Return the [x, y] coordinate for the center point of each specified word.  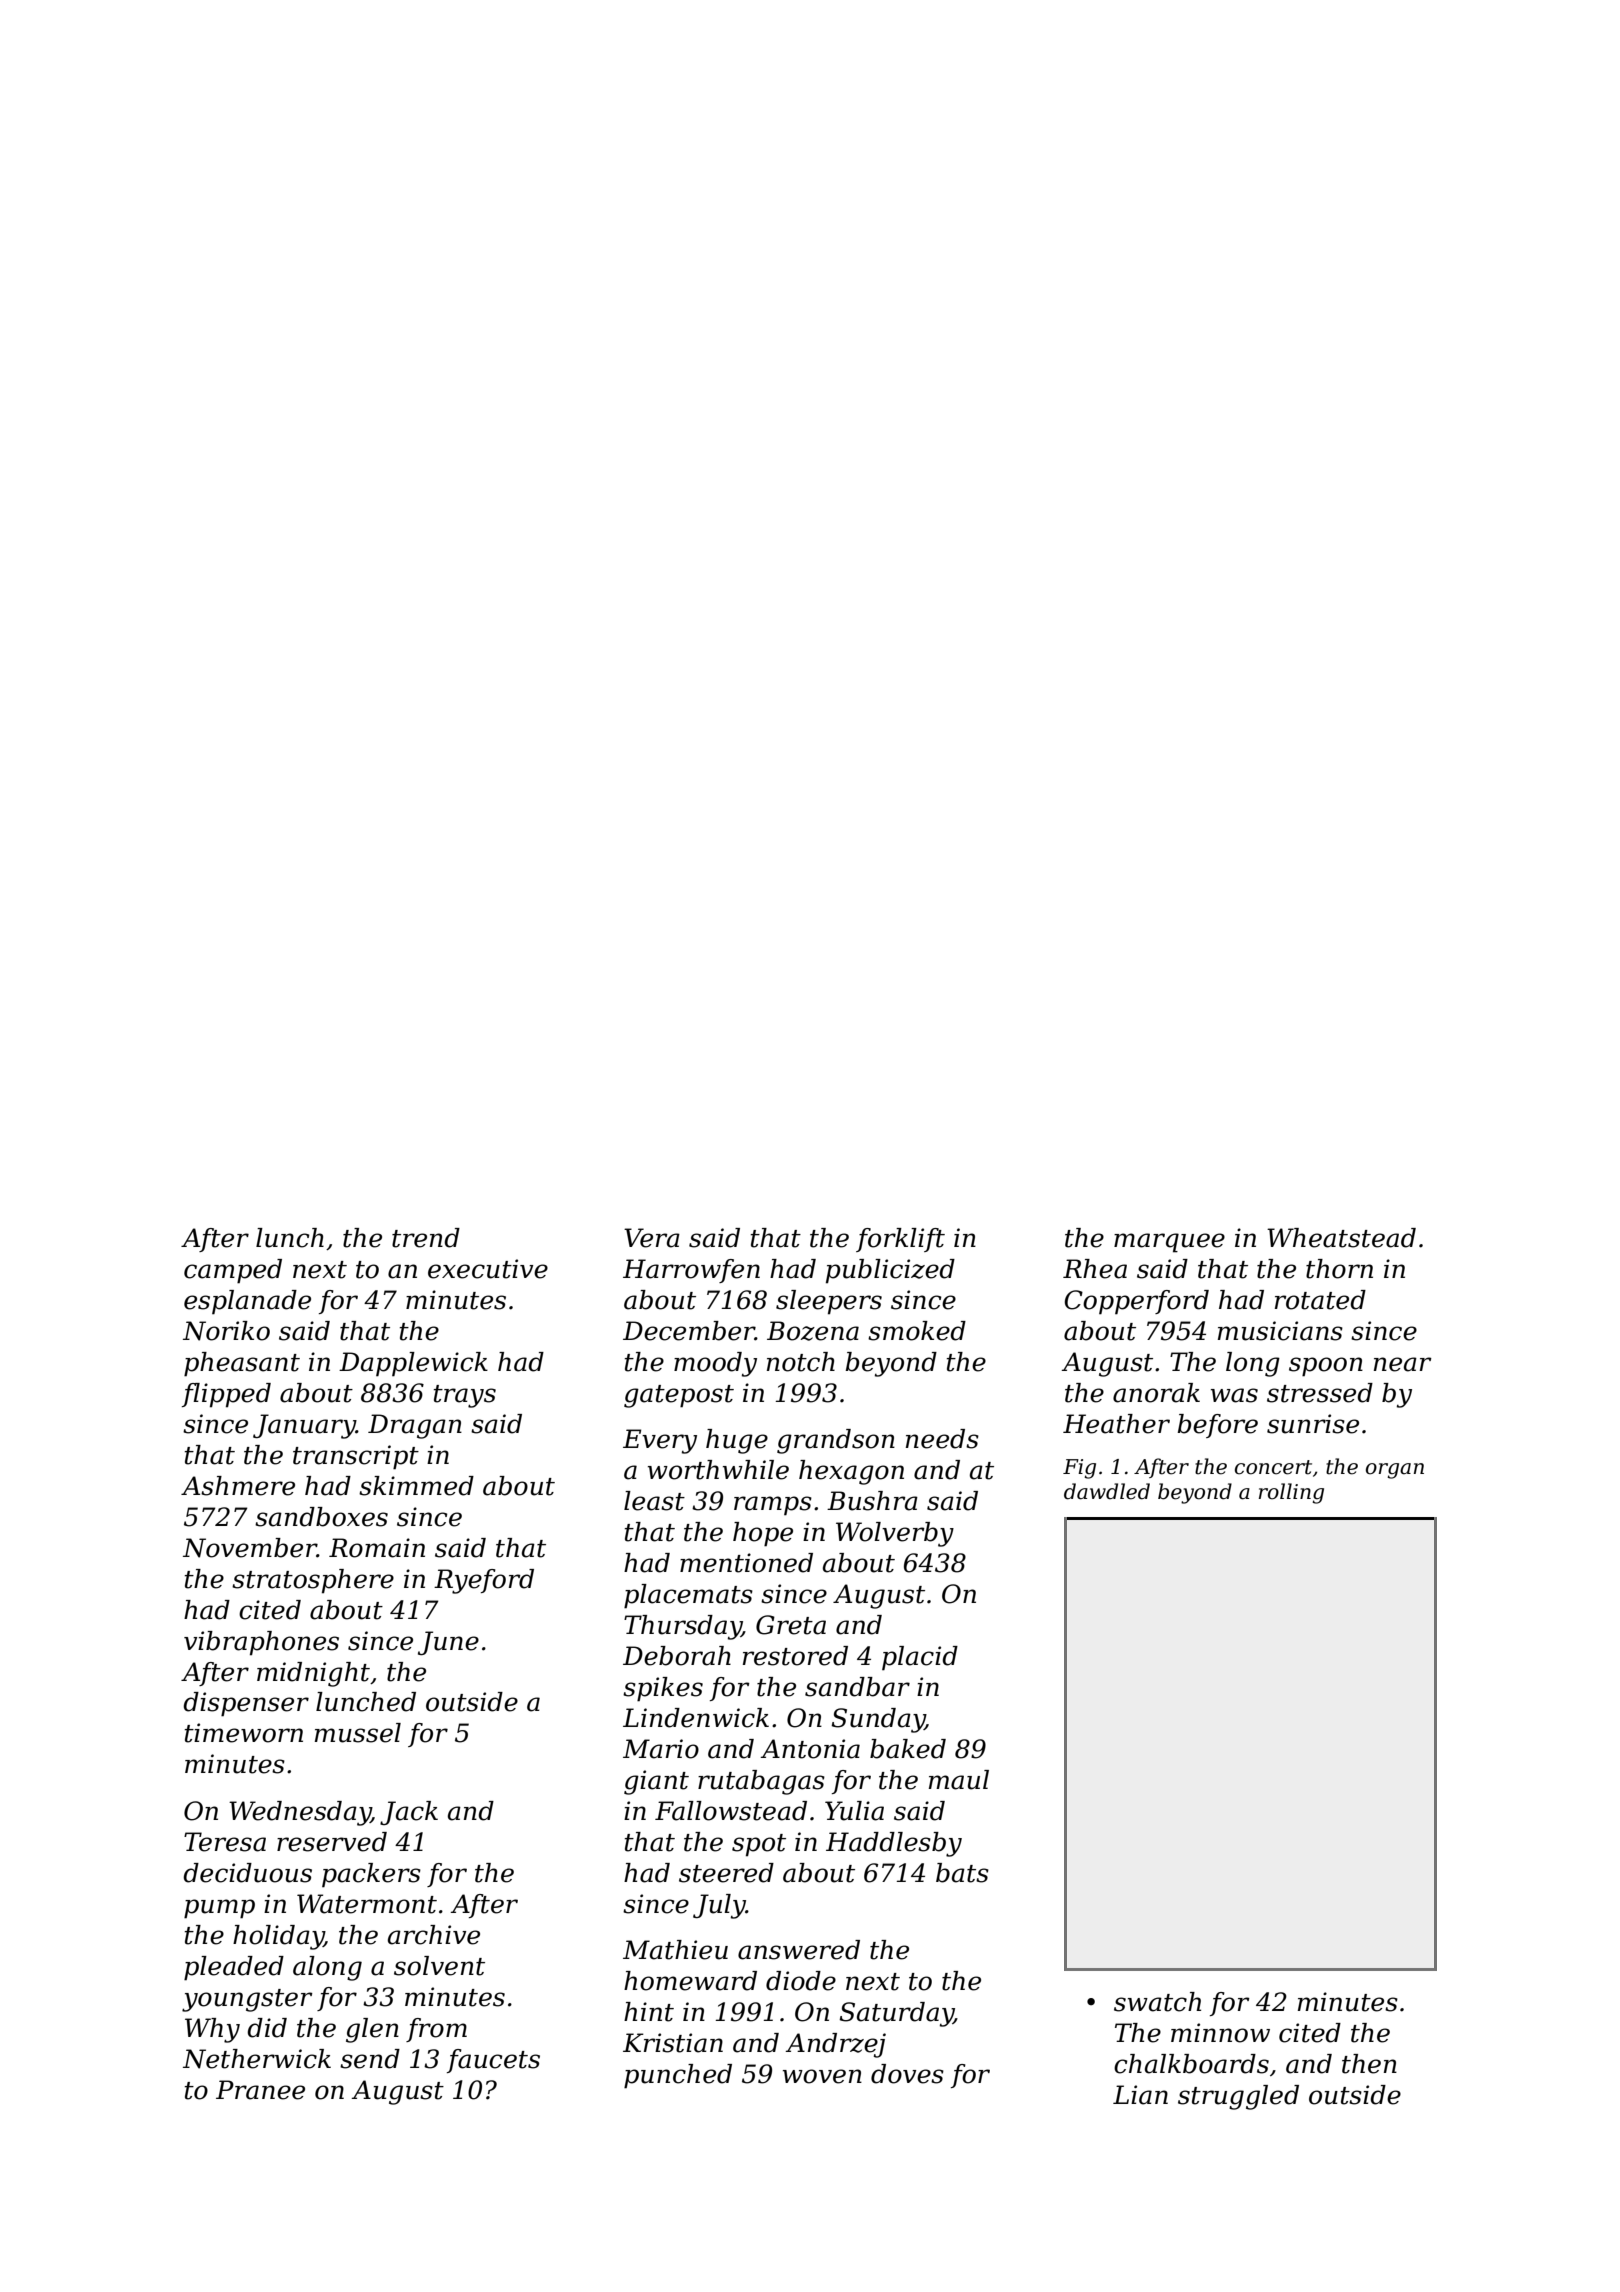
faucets [493, 2061]
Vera [652, 1238]
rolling [1291, 1493]
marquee [1169, 1243]
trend [426, 1238]
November [250, 1548]
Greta [791, 1625]
